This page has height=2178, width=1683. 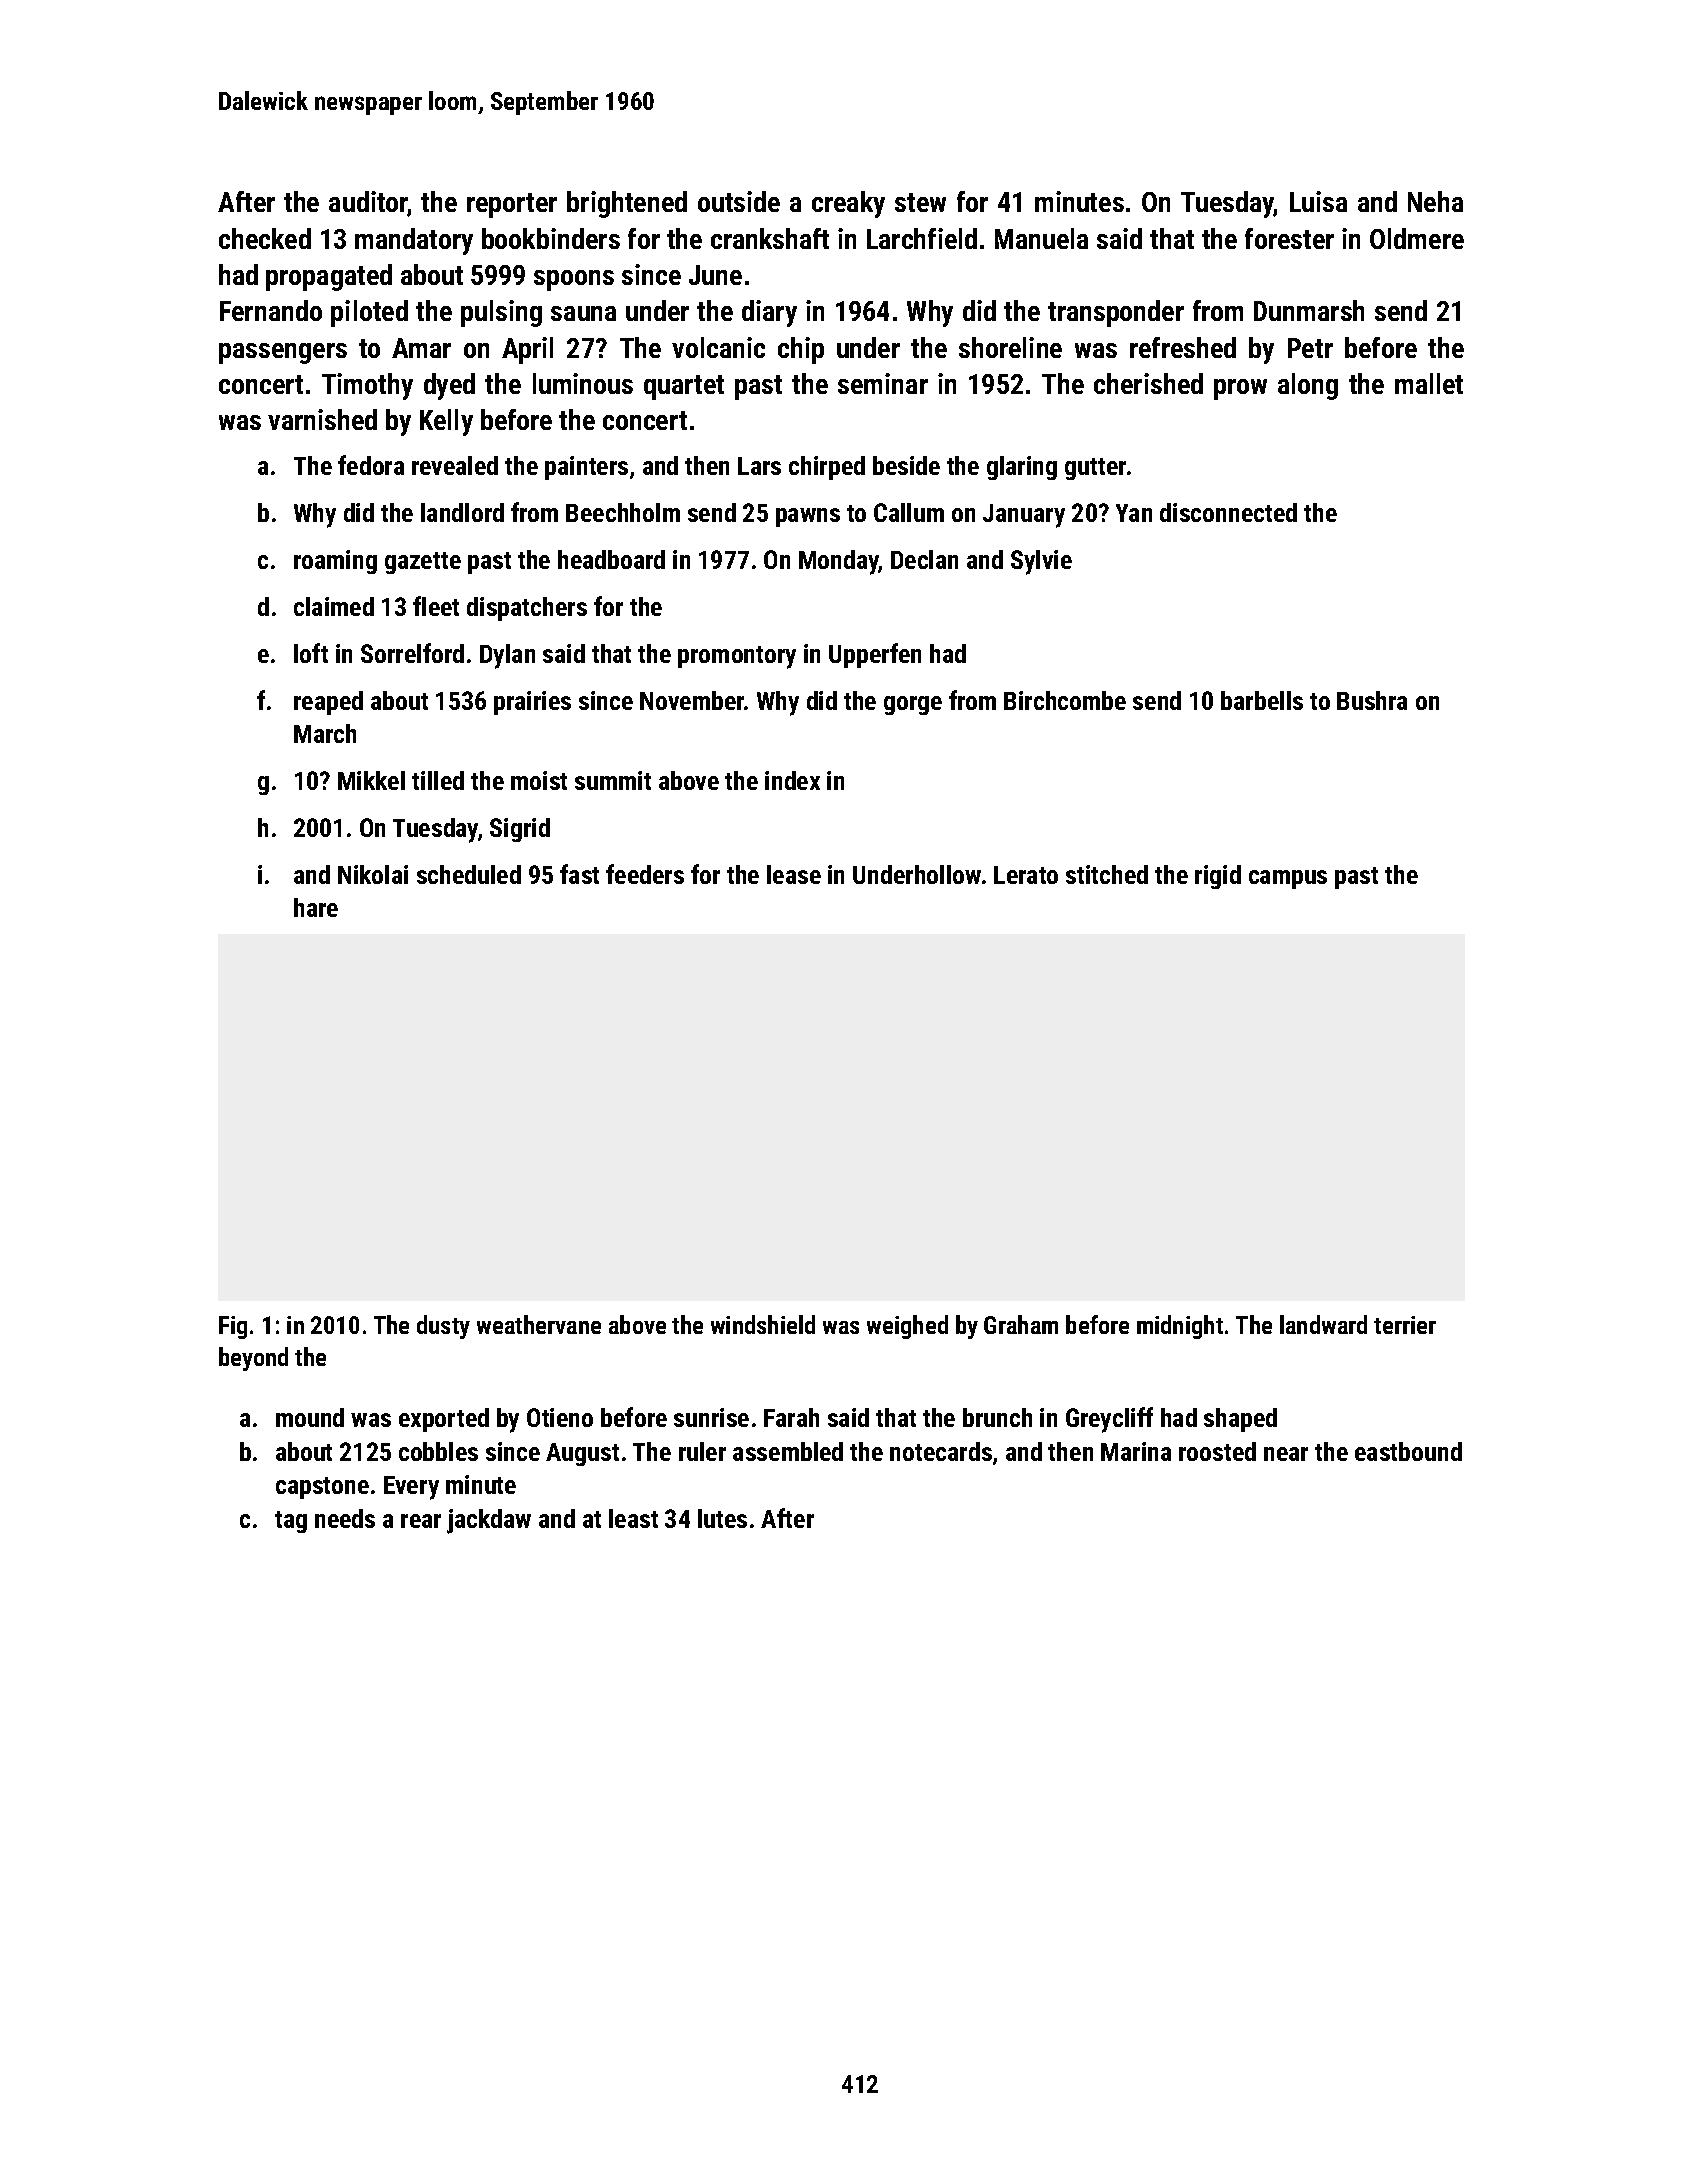 What do you see at coordinates (322, 419) in the page?
I see `varnished` at bounding box center [322, 419].
